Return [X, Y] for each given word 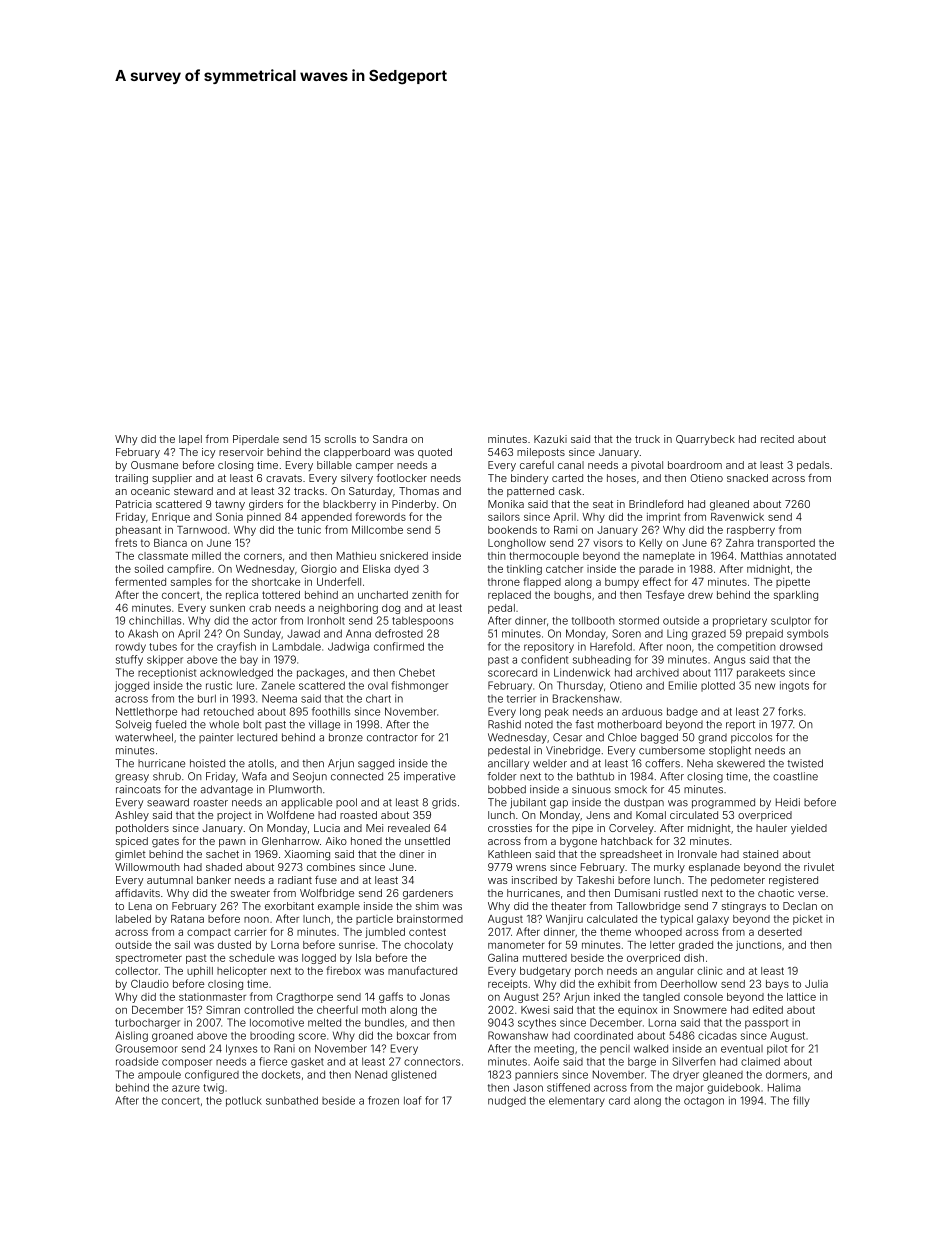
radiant [295, 880]
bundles [384, 1022]
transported [786, 544]
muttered [545, 958]
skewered [741, 763]
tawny [230, 505]
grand [712, 738]
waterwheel [144, 737]
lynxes [241, 1049]
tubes [163, 646]
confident [545, 659]
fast [584, 724]
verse [811, 894]
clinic [710, 971]
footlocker [401, 477]
